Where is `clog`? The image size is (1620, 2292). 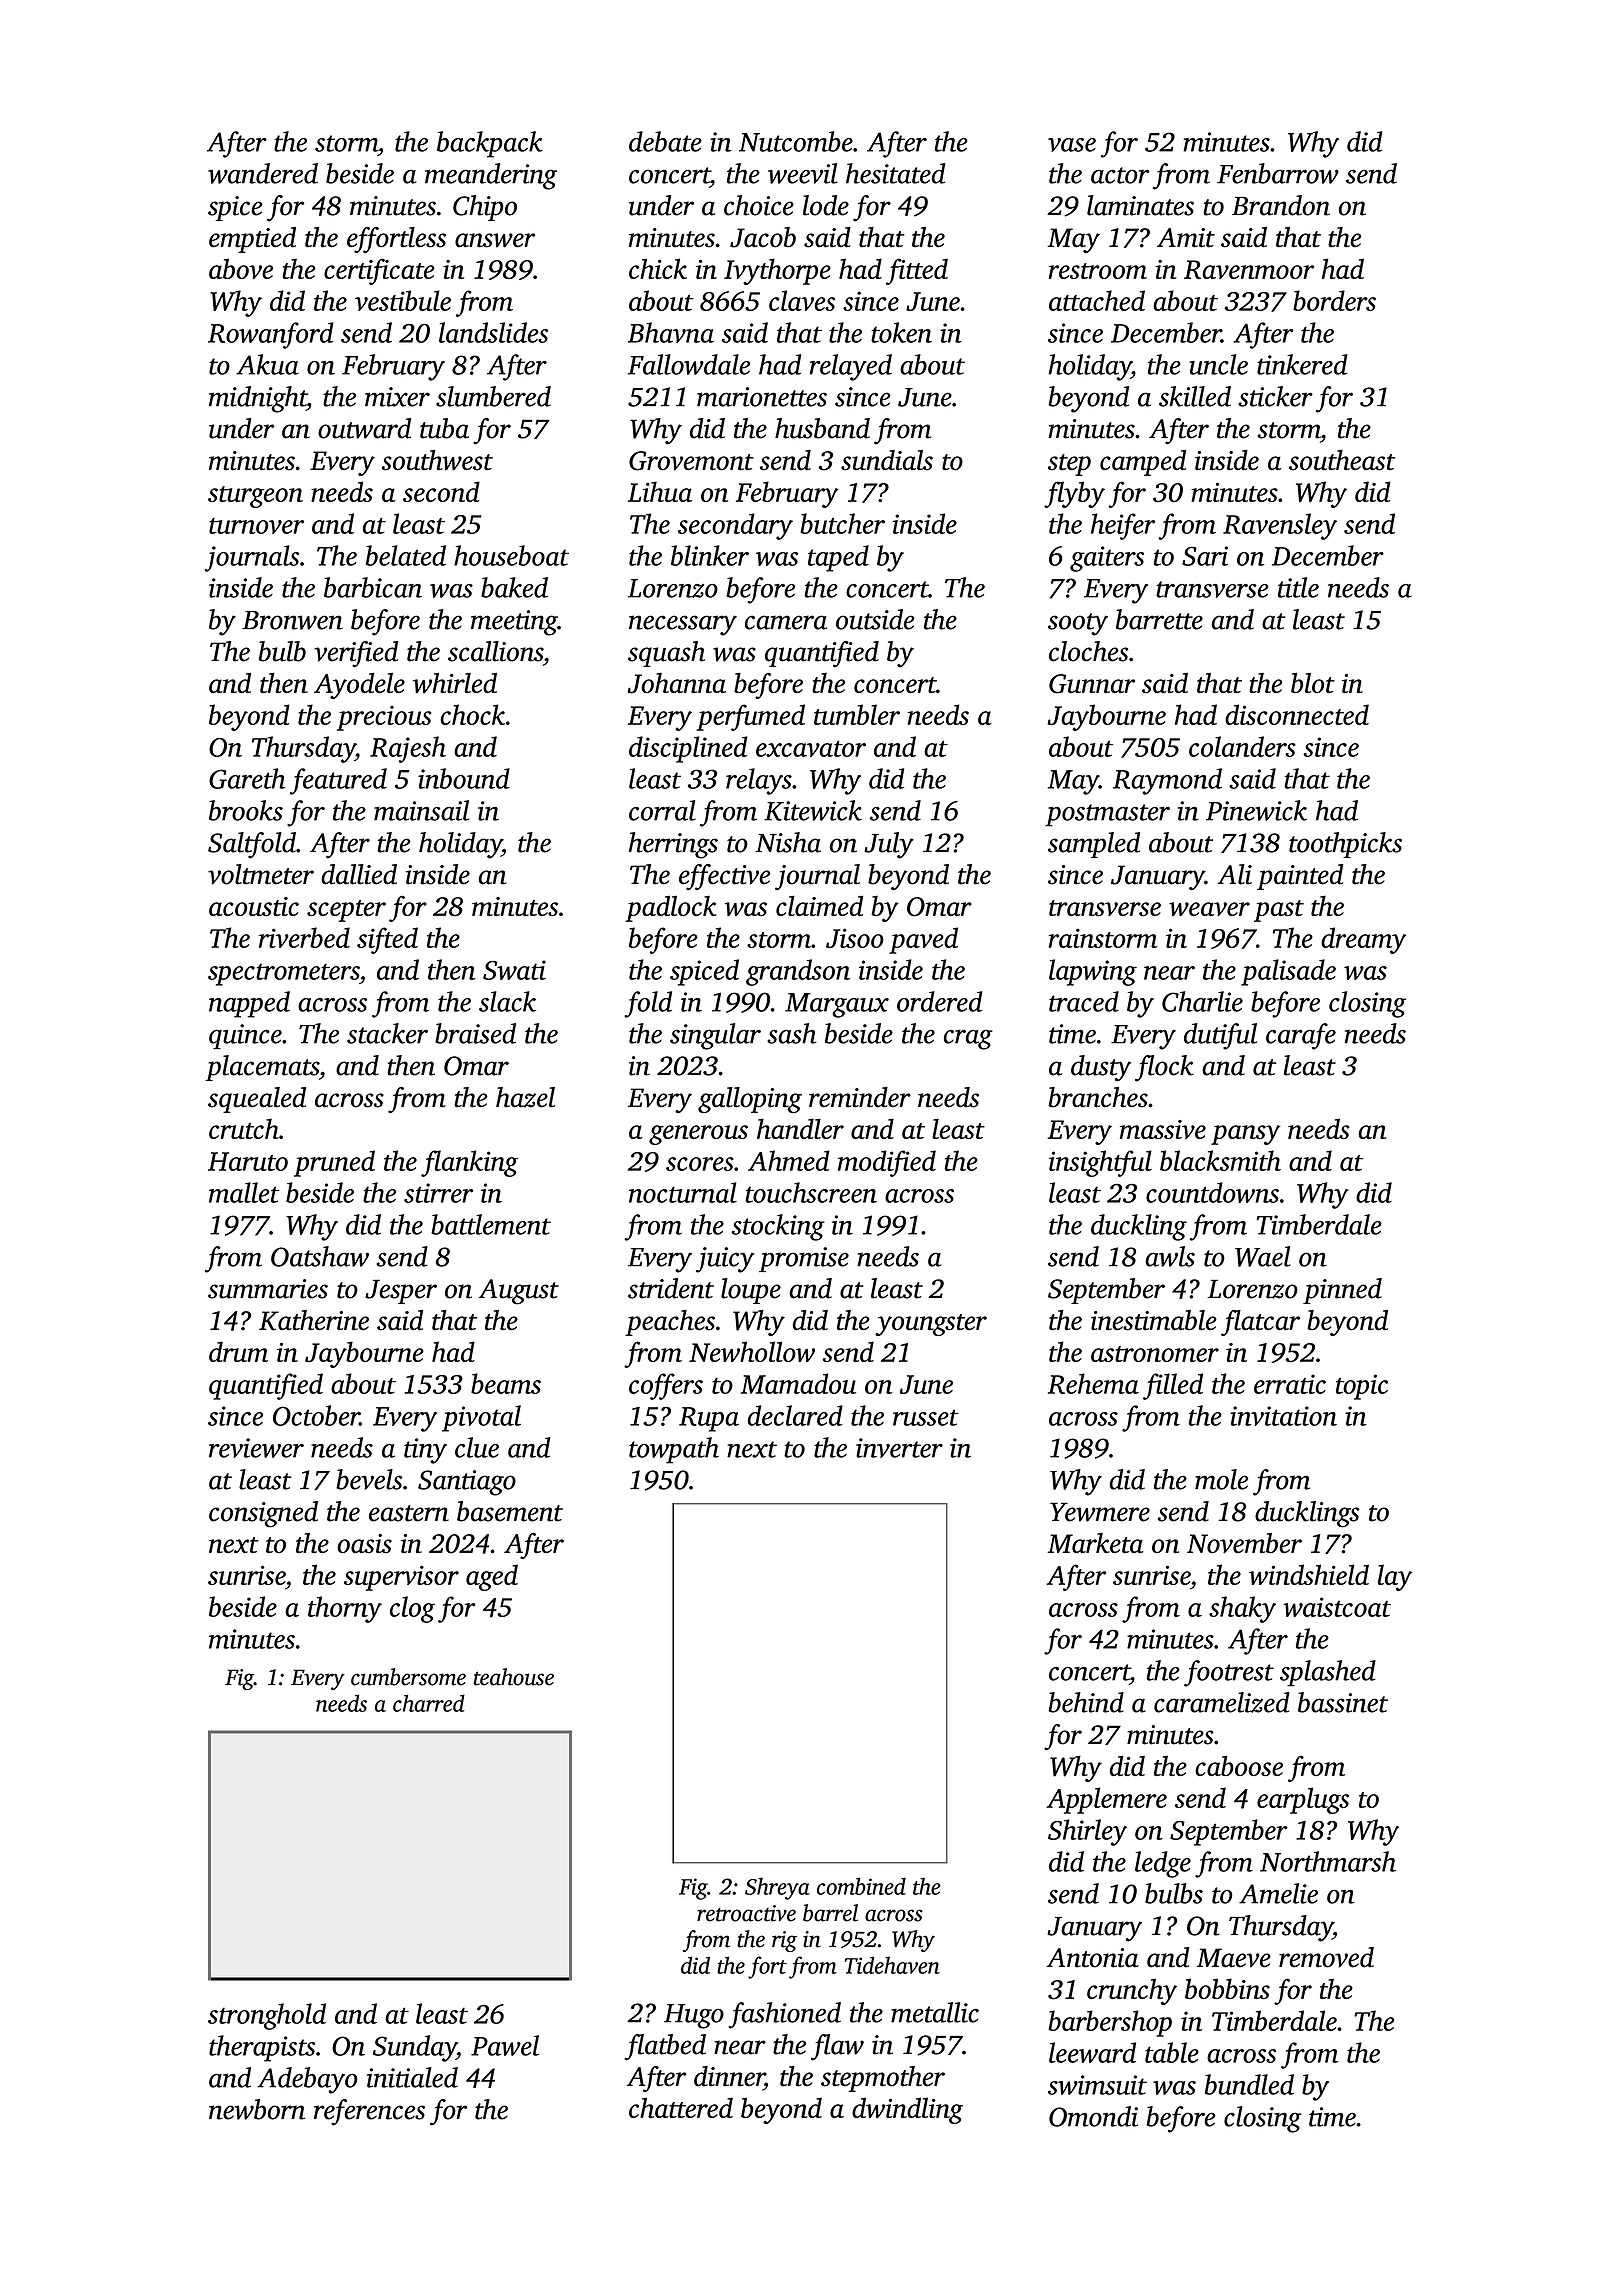
clog is located at coordinates (412, 1609).
